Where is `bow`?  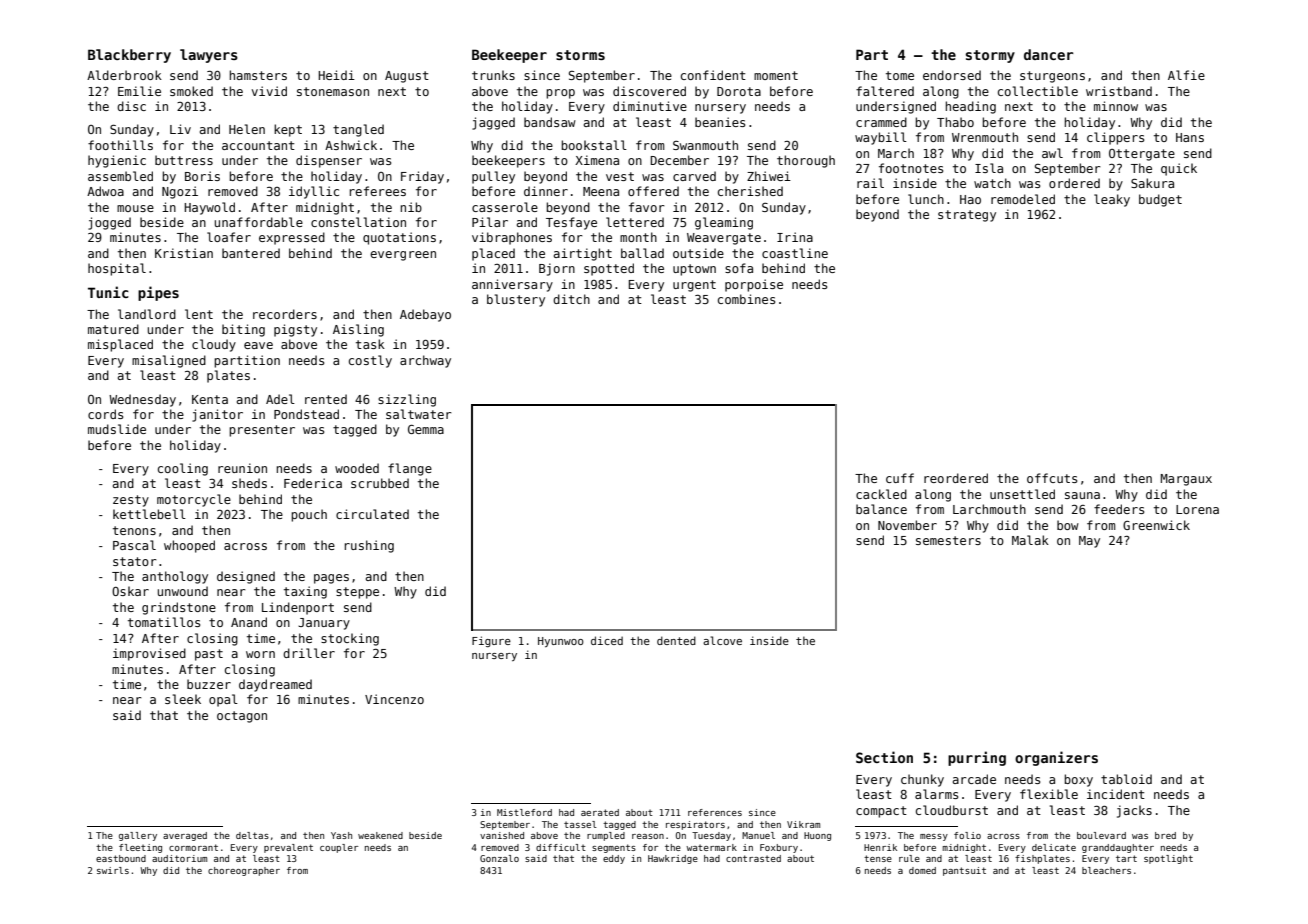
bow is located at coordinates (1068, 525).
